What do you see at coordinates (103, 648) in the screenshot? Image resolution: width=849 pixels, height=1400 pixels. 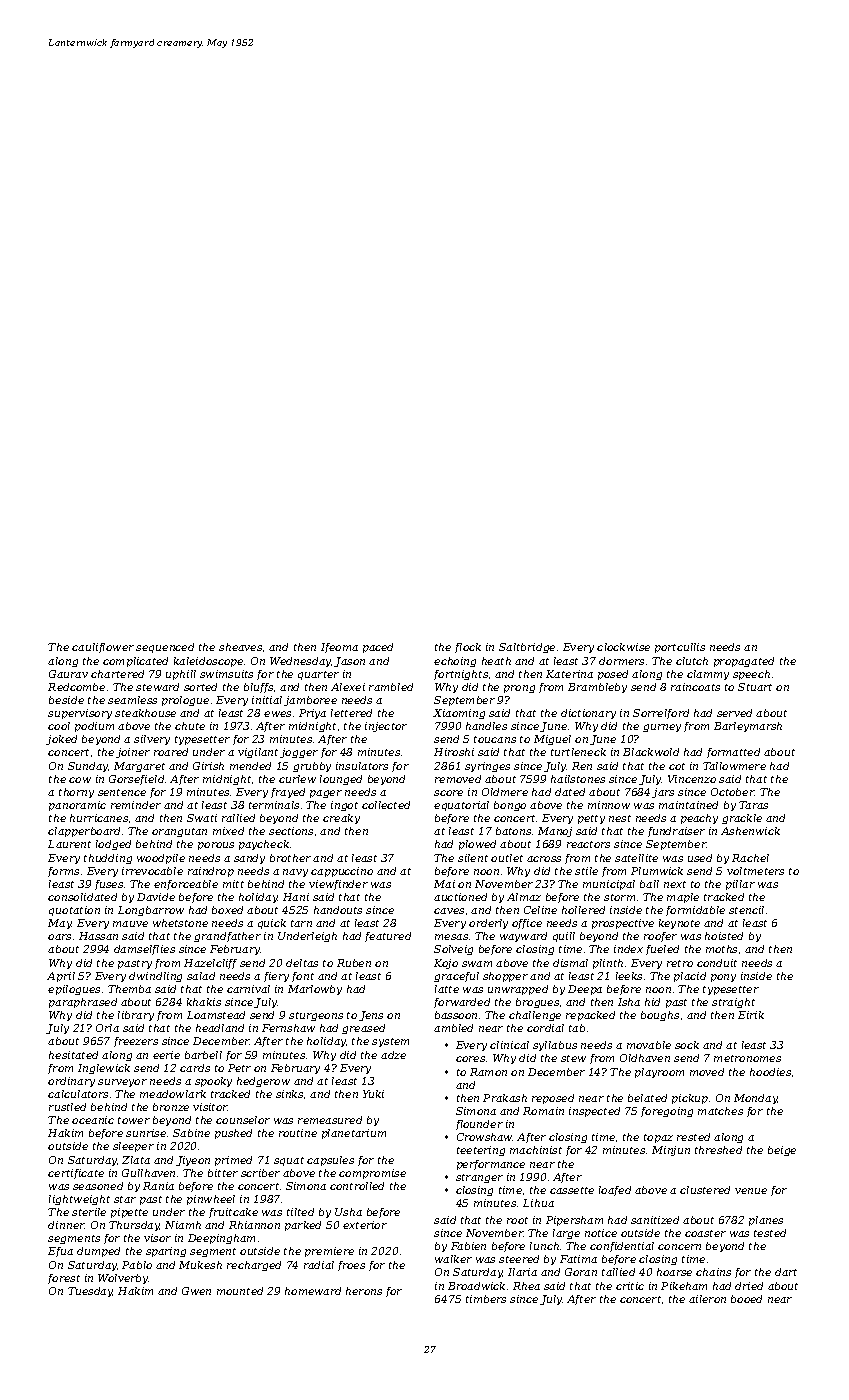 I see `cauliflower` at bounding box center [103, 648].
